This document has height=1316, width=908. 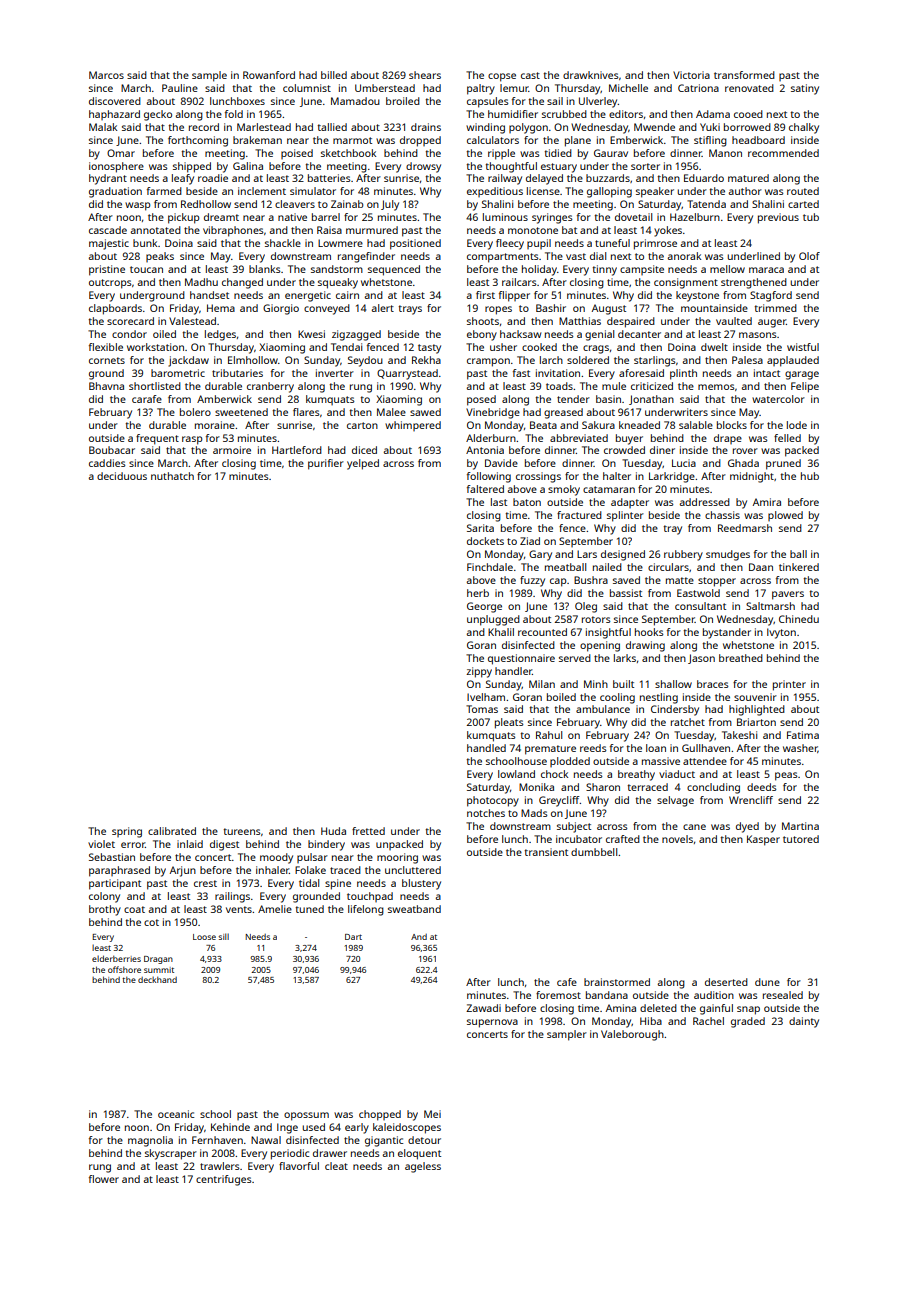 I want to click on centrifuges, so click(x=224, y=1180).
